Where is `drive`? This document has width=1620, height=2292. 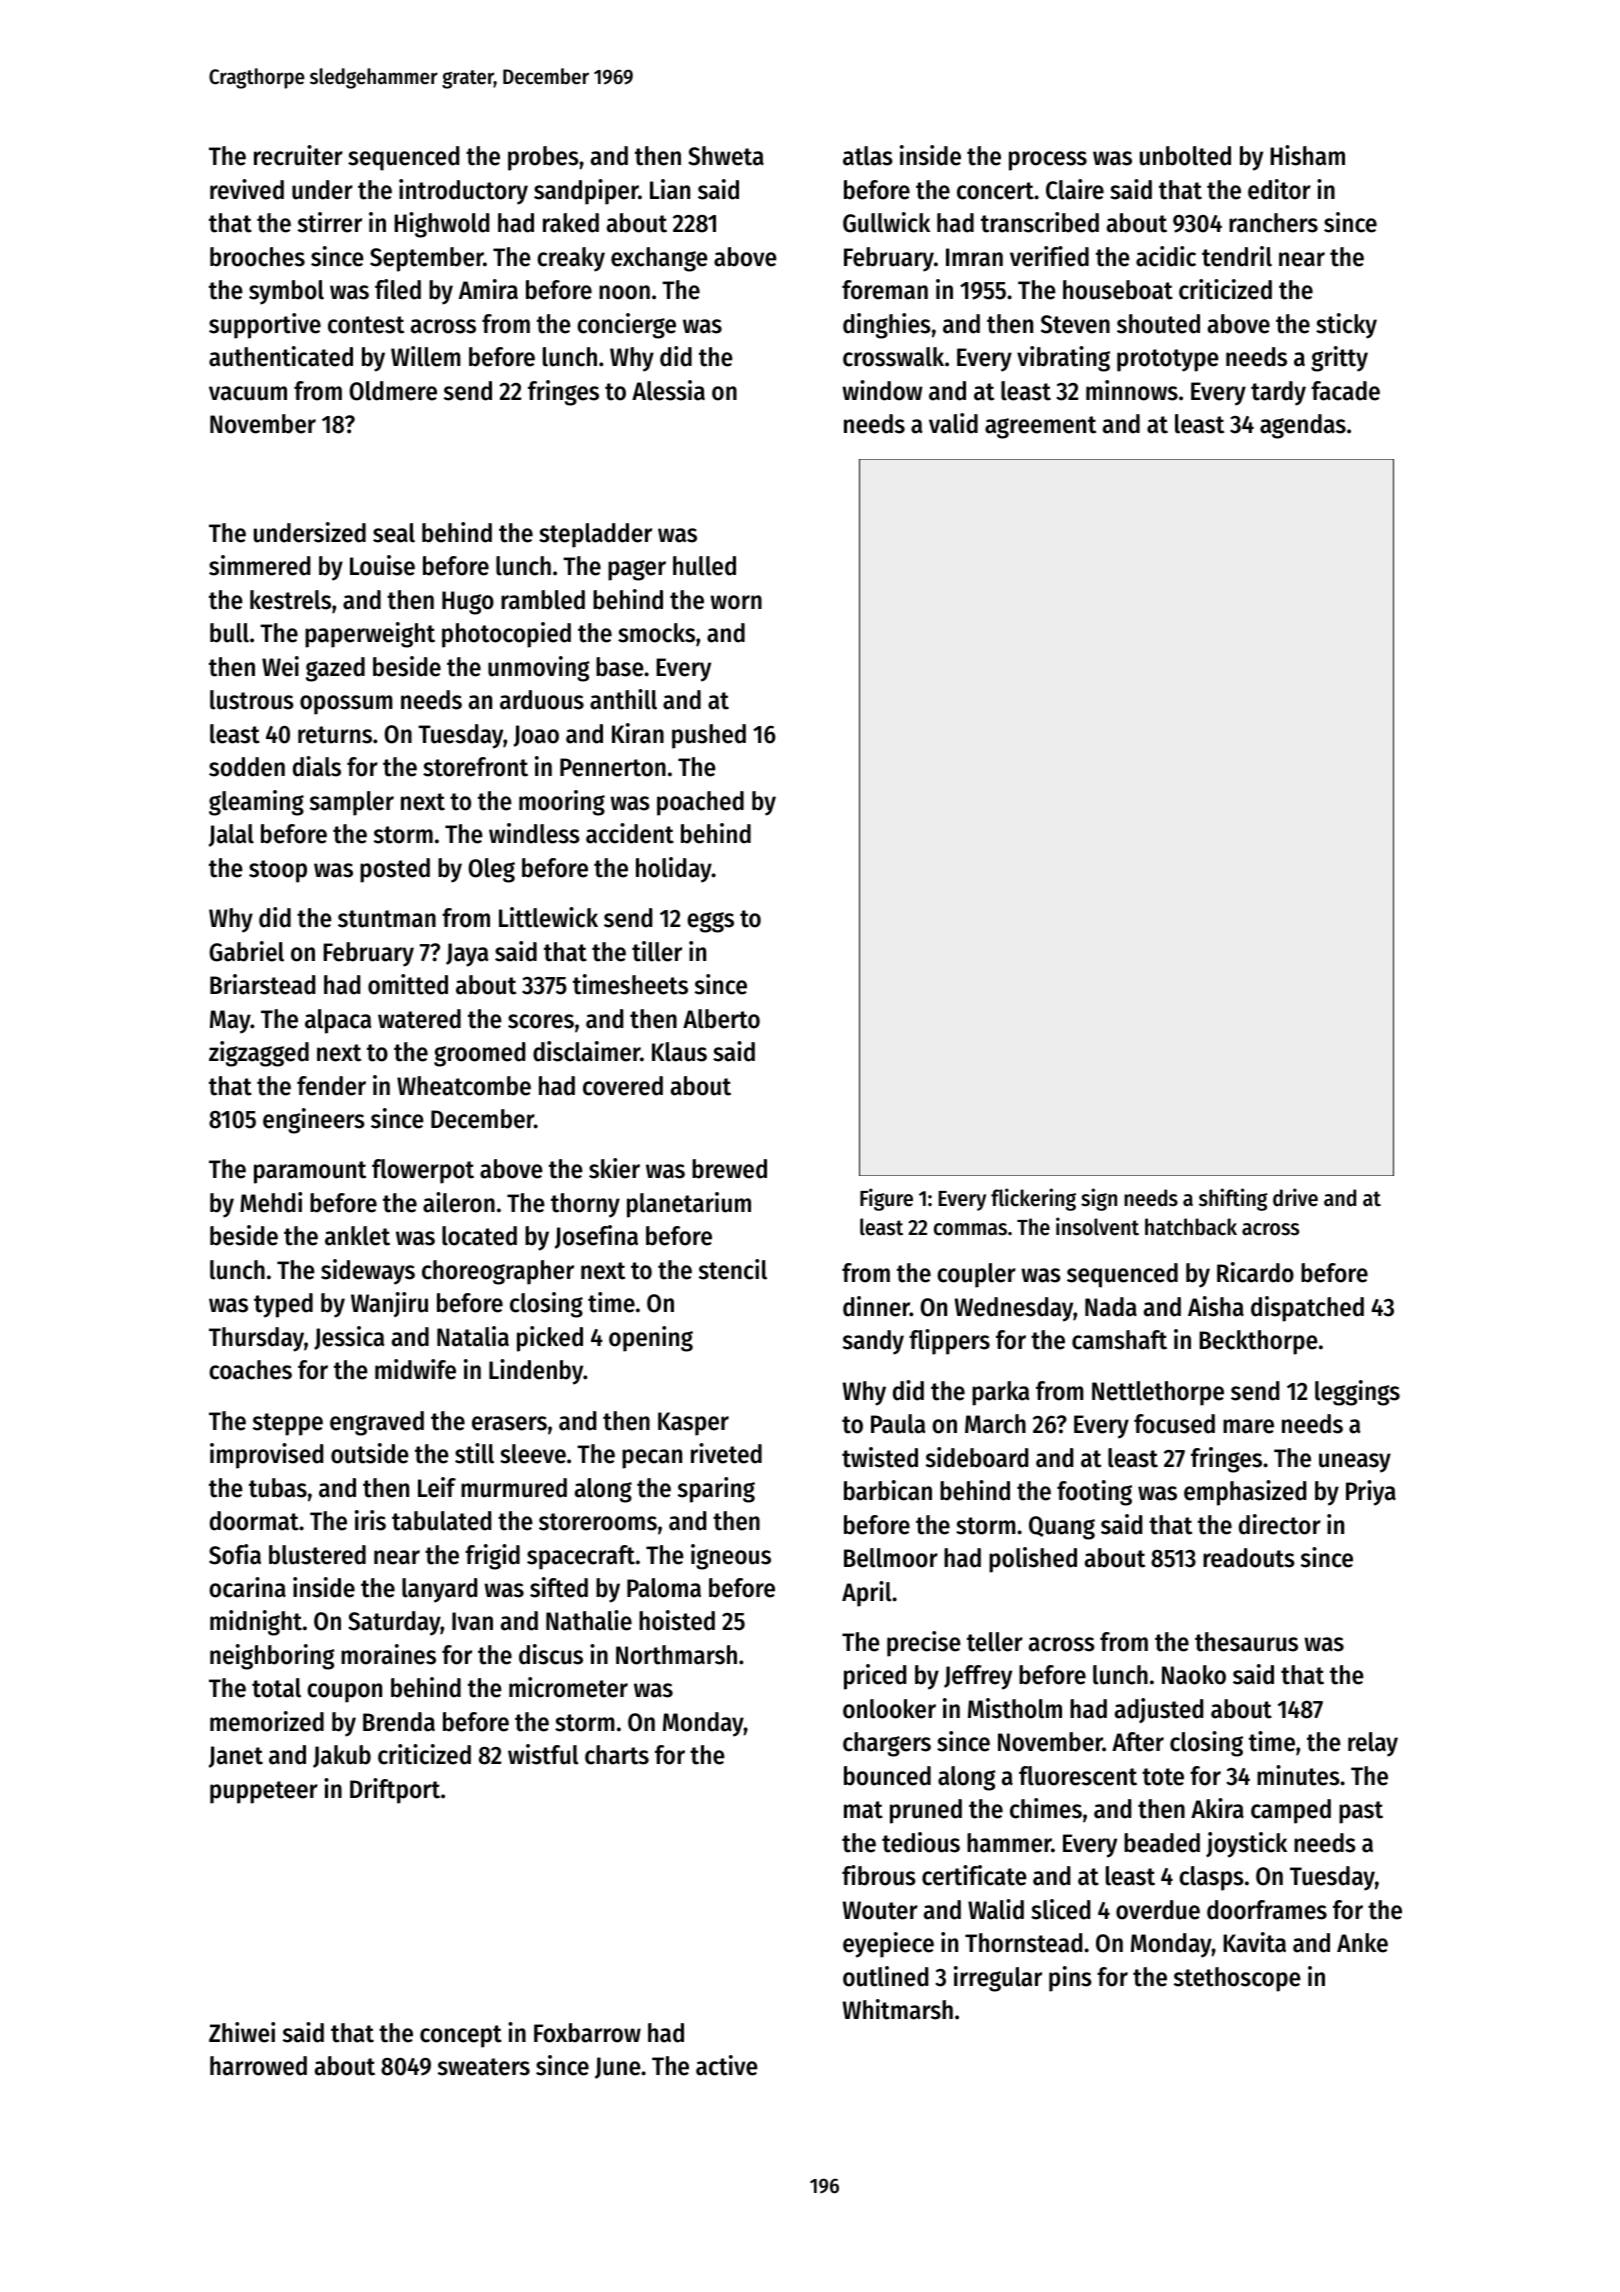 drive is located at coordinates (1295, 1197).
